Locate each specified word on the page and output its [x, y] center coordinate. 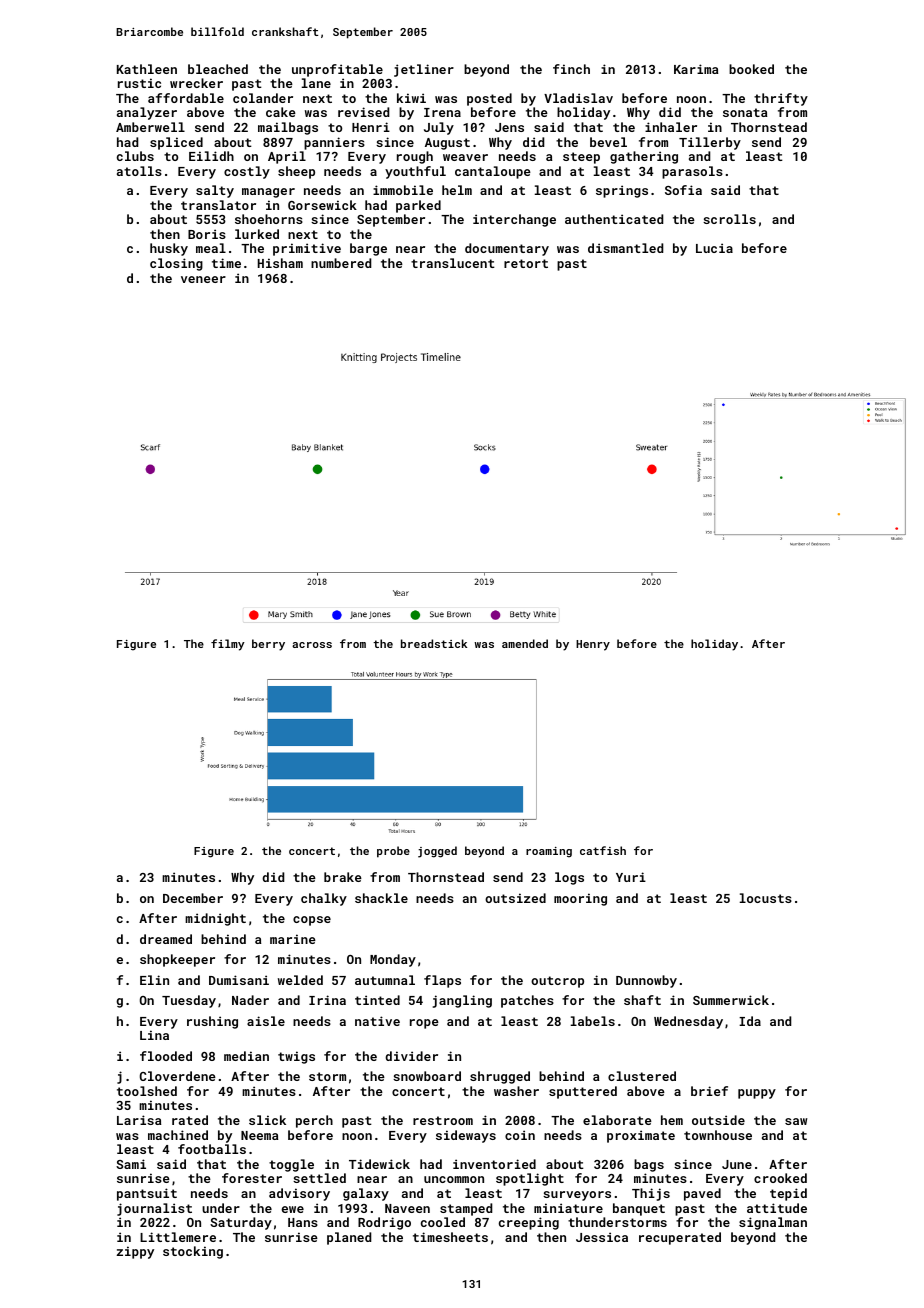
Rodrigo [384, 1223]
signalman [773, 1223]
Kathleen [147, 69]
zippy [135, 1252]
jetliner [424, 70]
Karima [696, 69]
